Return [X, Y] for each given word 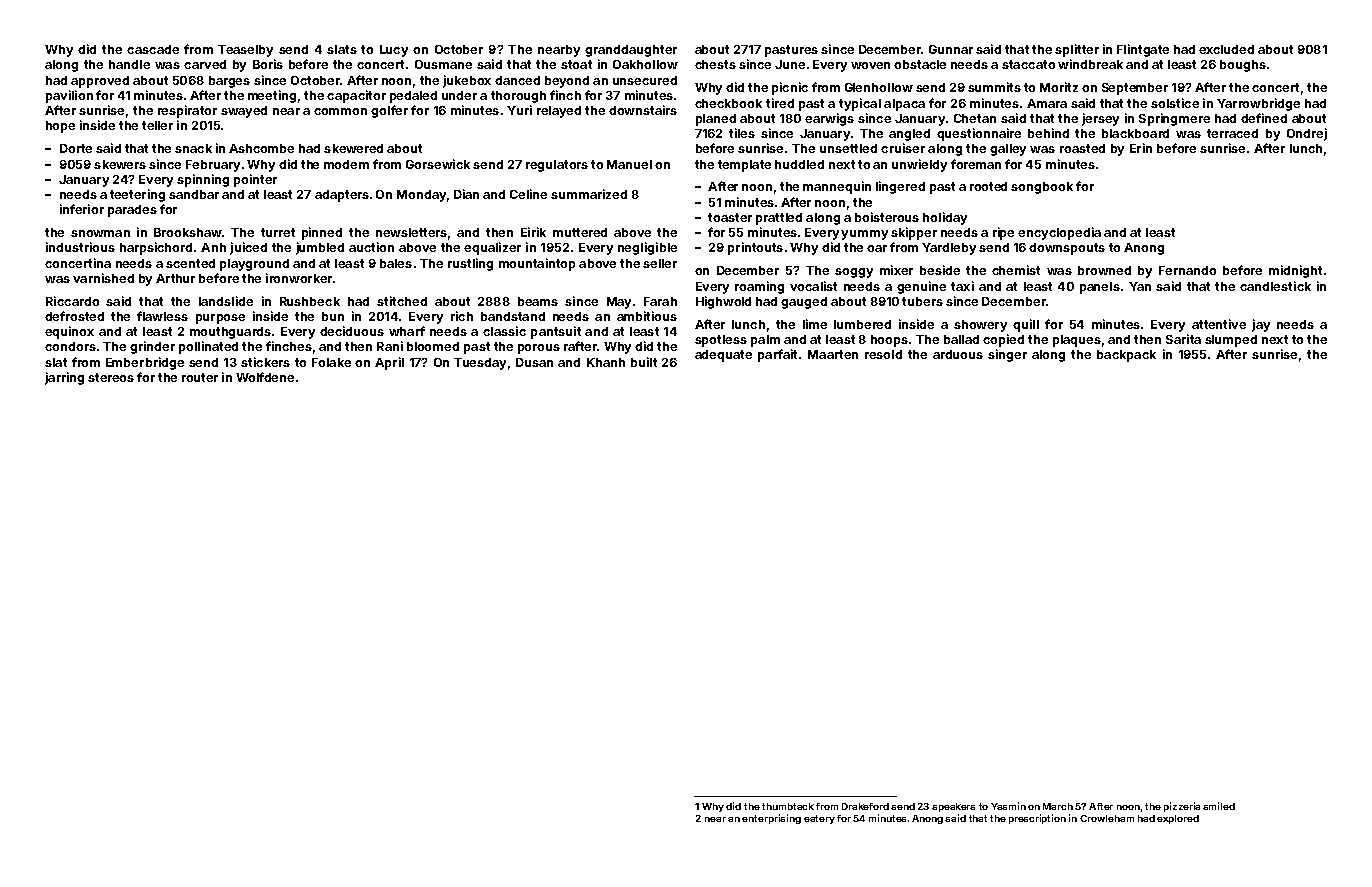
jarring [64, 378]
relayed [559, 112]
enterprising [771, 819]
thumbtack [788, 806]
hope [60, 127]
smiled [1219, 806]
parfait [777, 355]
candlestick [1275, 286]
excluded [1226, 49]
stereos [111, 377]
